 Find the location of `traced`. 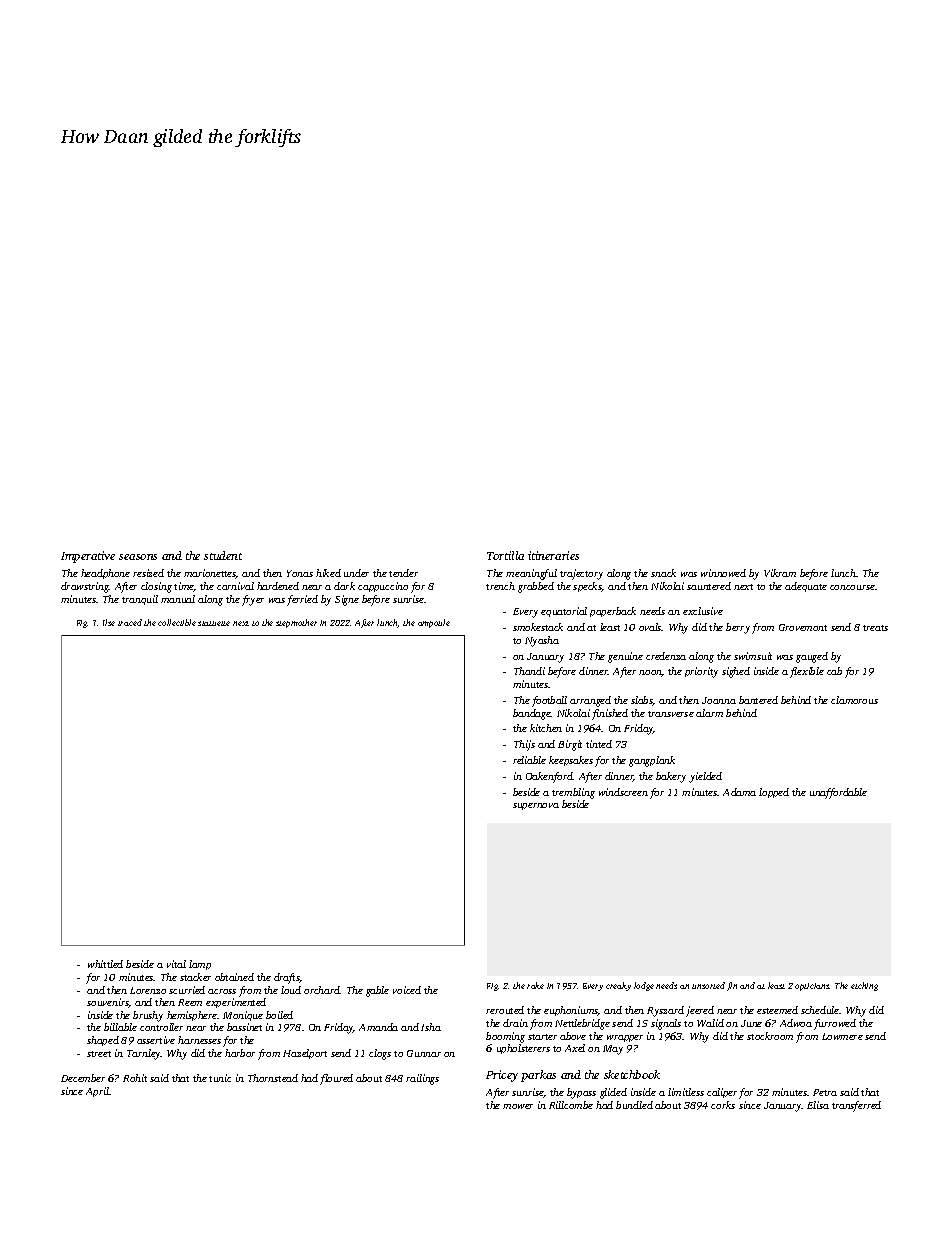

traced is located at coordinates (130, 622).
